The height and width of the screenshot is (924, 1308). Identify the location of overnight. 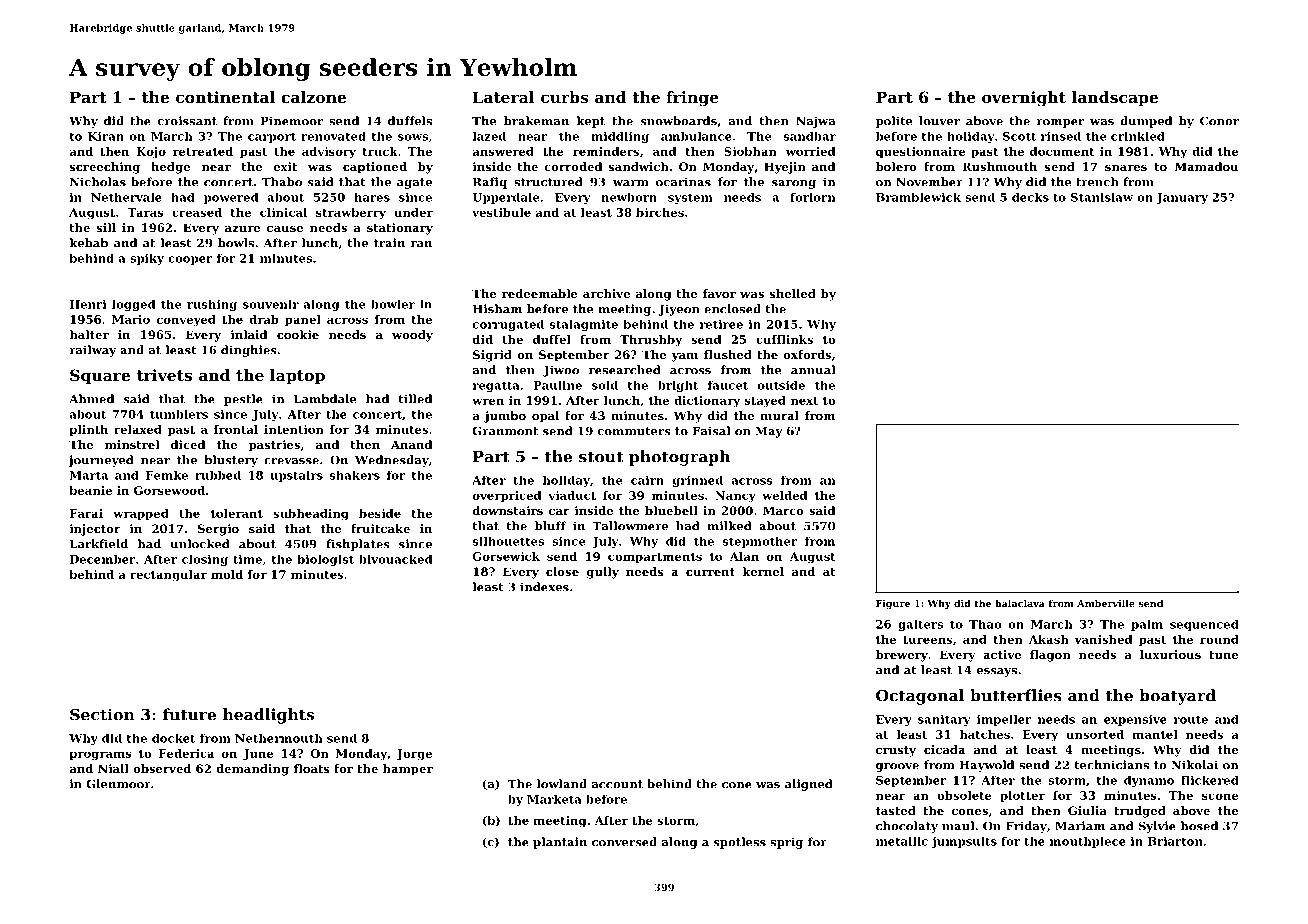
(1024, 99).
